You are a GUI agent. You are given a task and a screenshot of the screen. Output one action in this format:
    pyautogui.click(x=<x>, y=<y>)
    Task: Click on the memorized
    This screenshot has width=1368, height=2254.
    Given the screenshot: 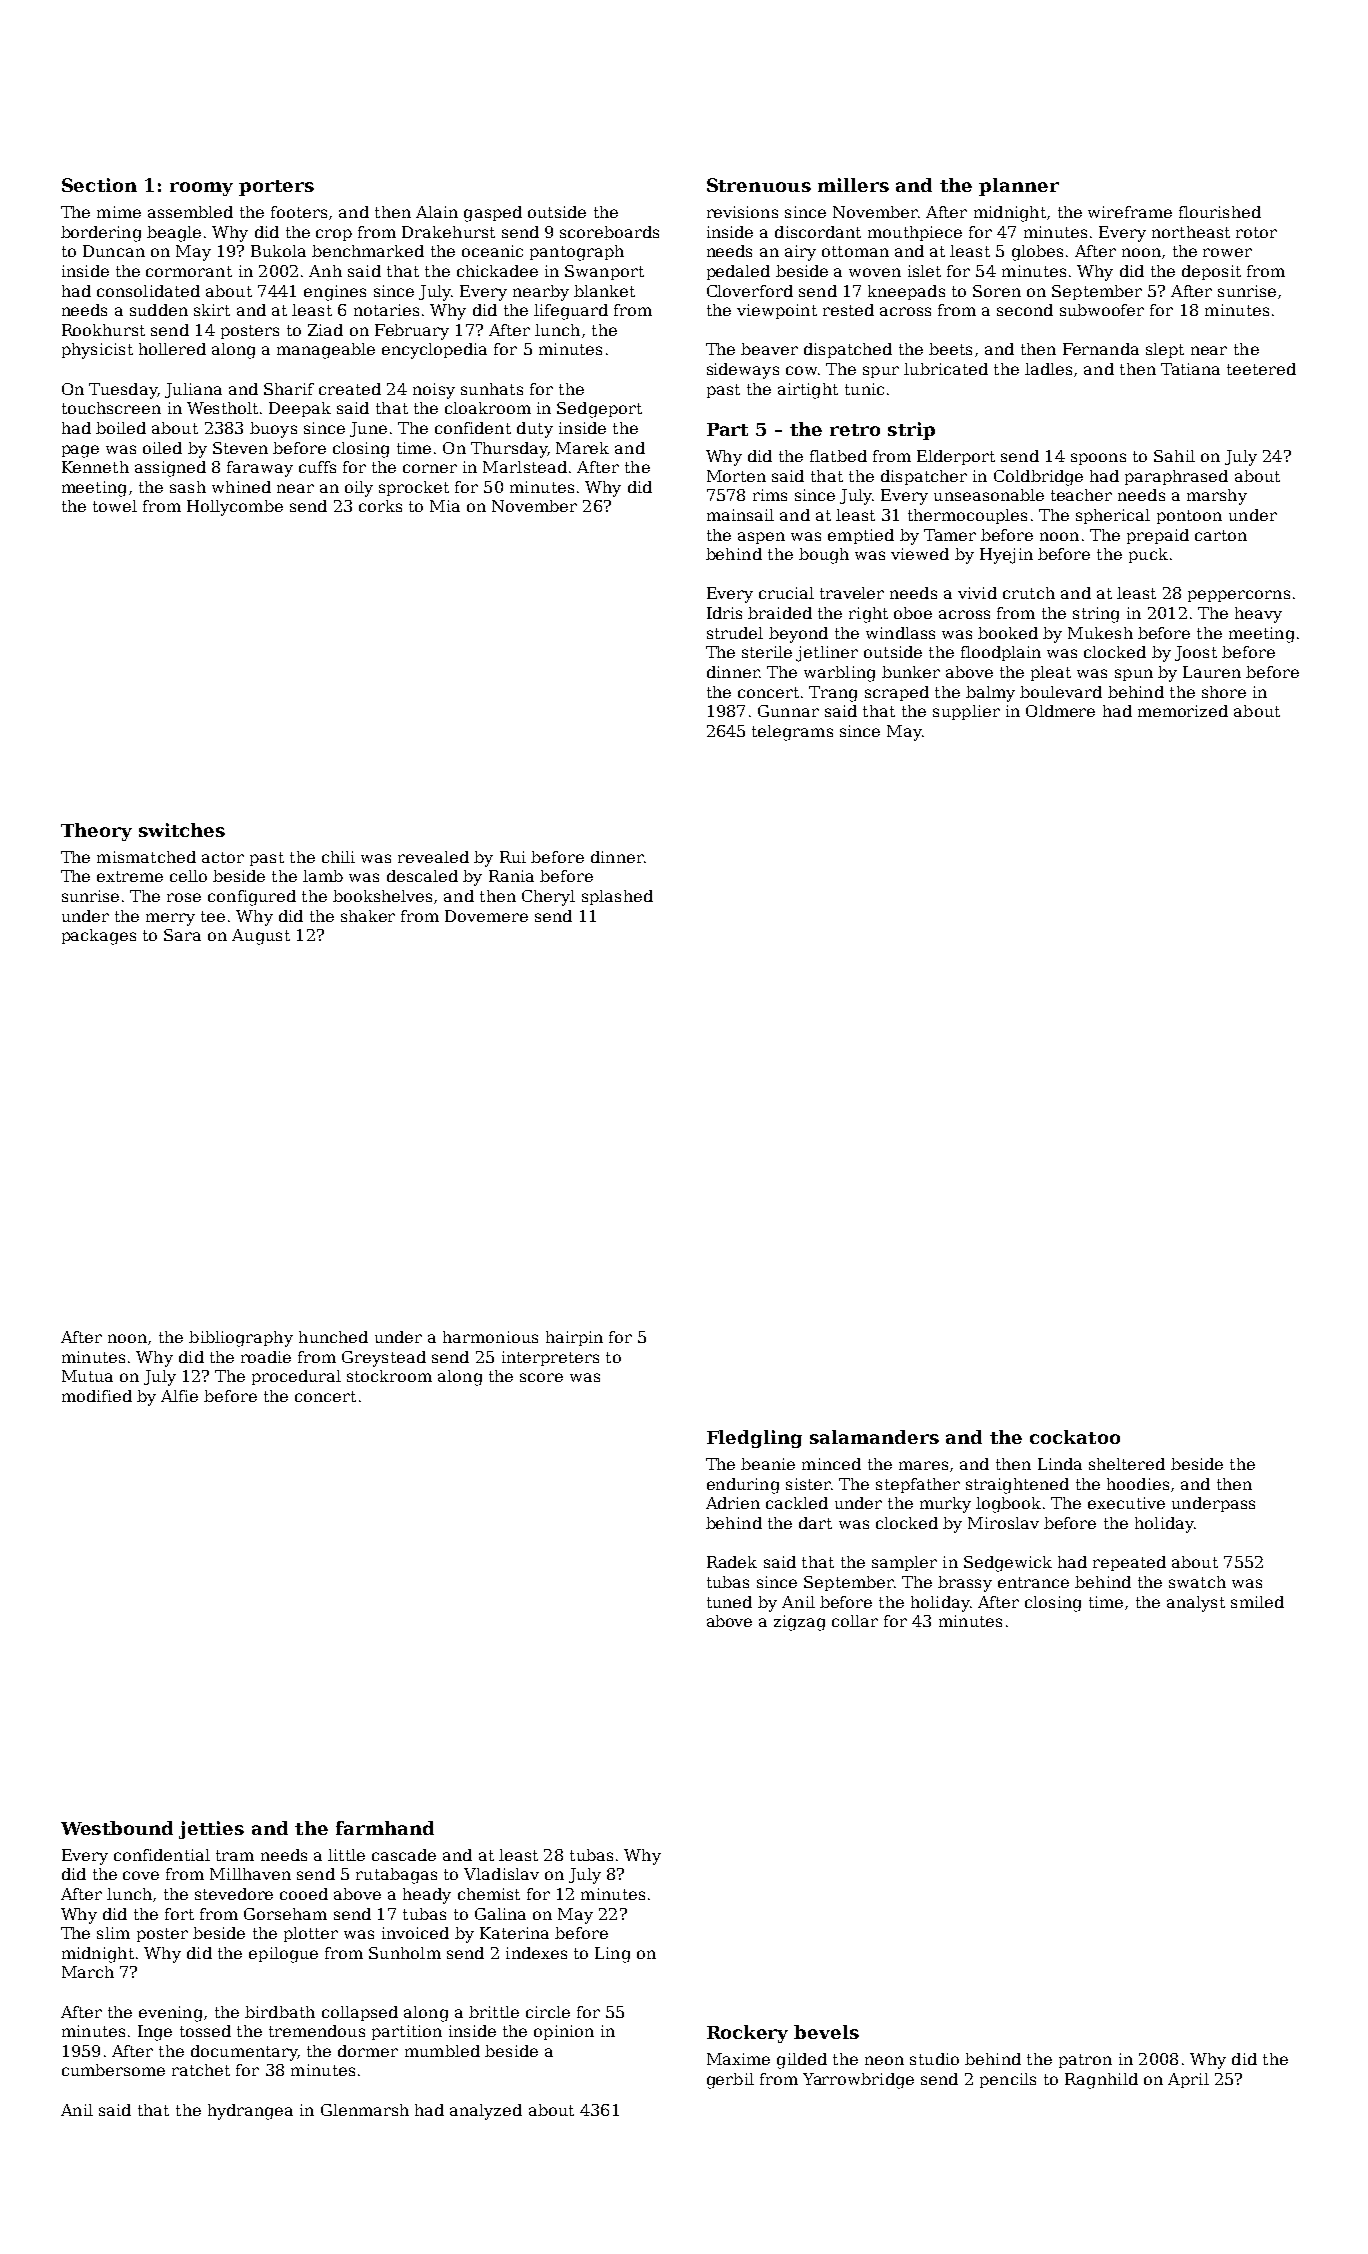 What is the action you would take?
    pyautogui.click(x=1183, y=711)
